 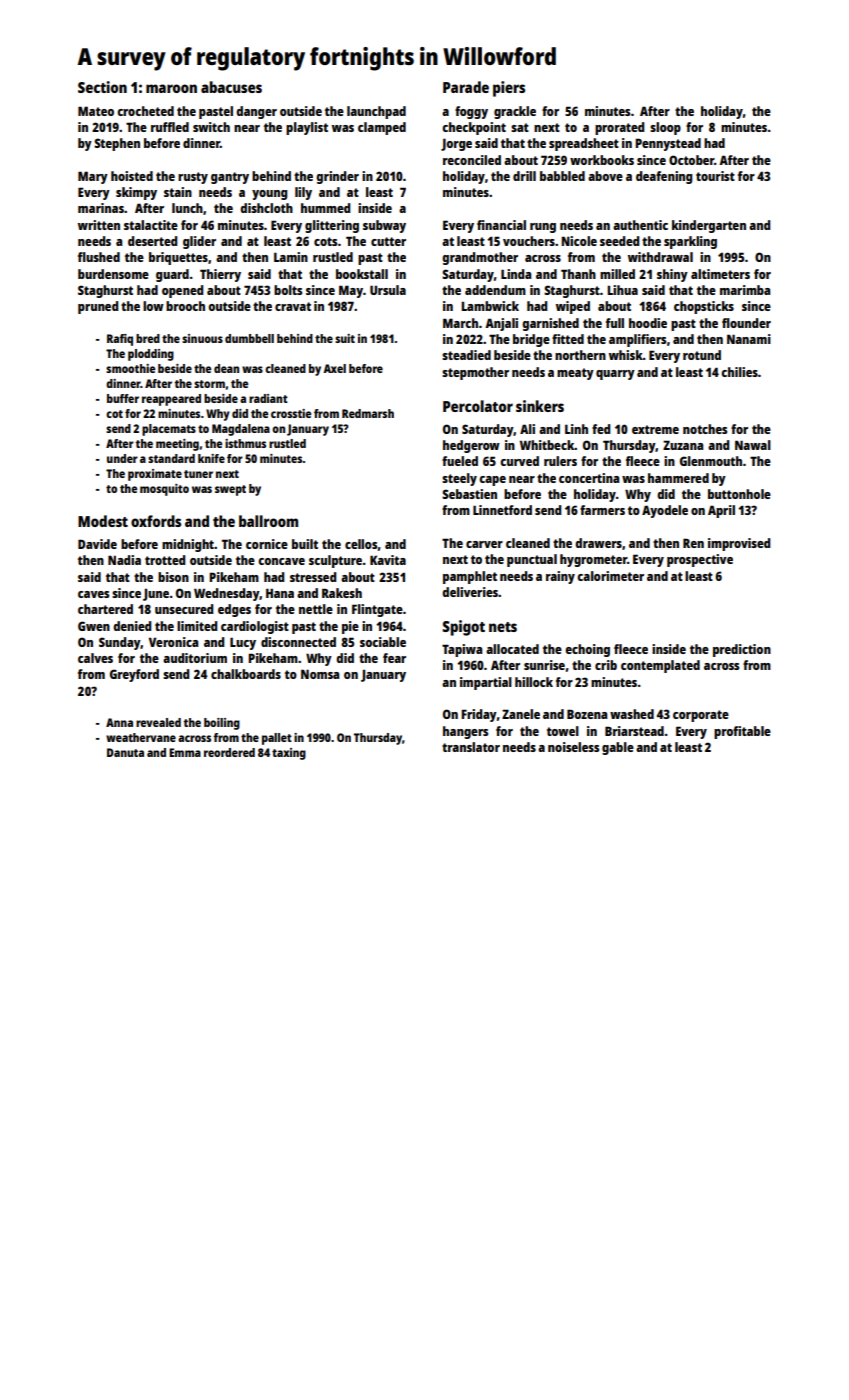 I want to click on Redmarsh, so click(x=368, y=413).
